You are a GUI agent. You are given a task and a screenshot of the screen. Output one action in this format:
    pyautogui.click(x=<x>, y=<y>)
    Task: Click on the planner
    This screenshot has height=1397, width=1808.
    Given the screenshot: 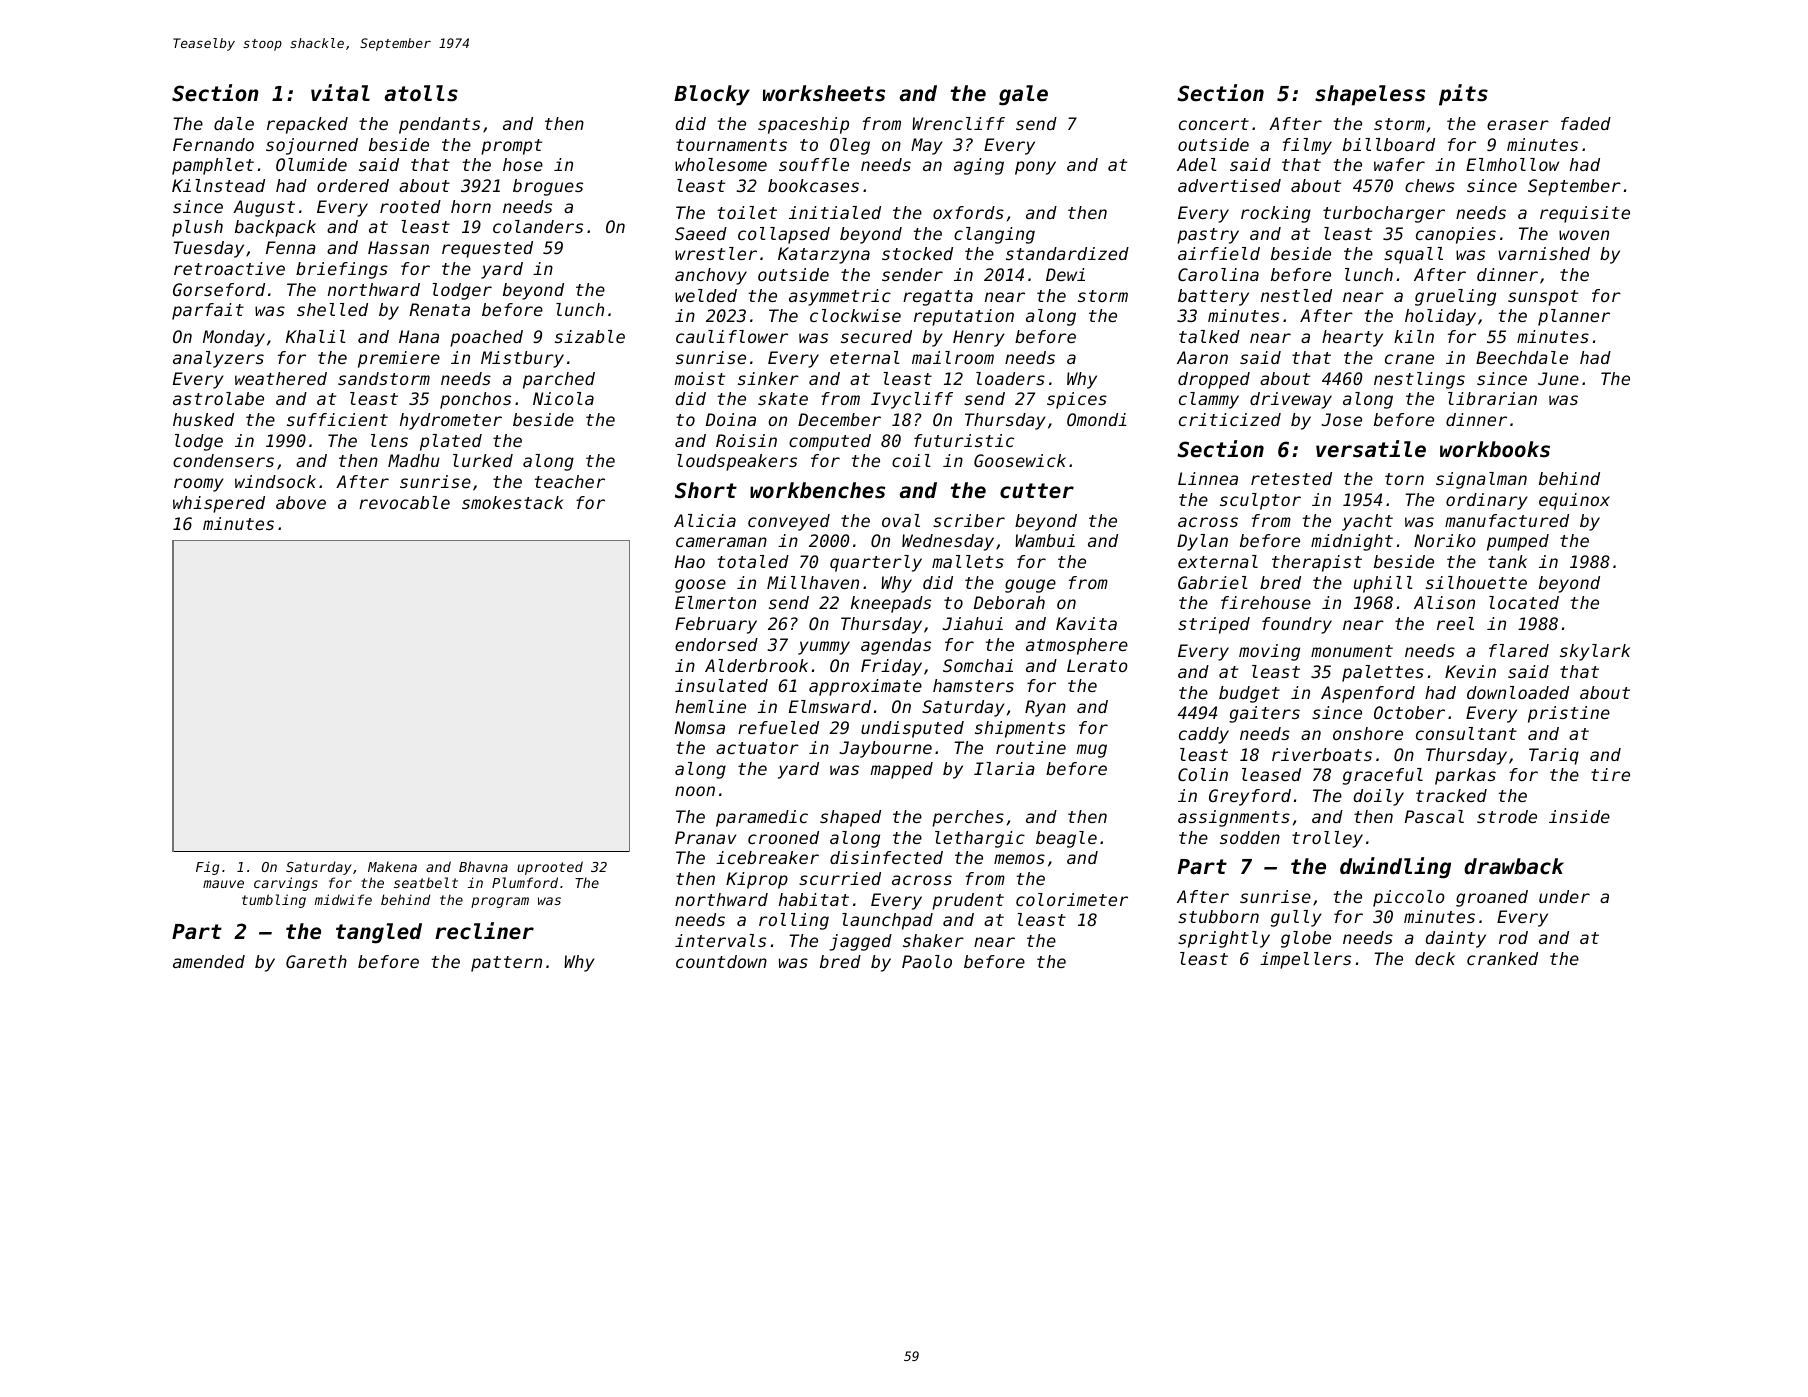 What is the action you would take?
    pyautogui.click(x=1574, y=317)
